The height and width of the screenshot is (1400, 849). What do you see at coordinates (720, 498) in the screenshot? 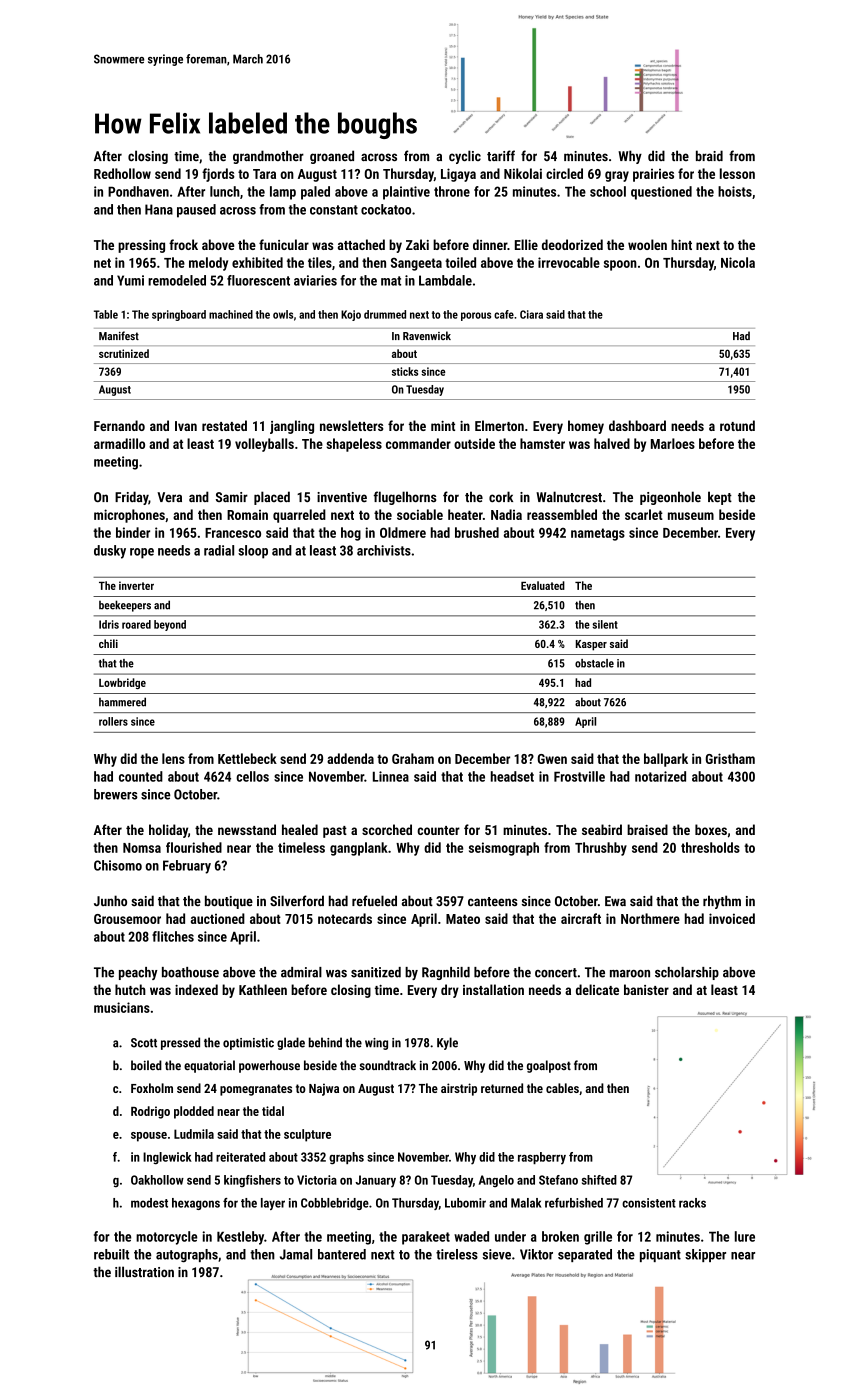
I see `kept` at bounding box center [720, 498].
